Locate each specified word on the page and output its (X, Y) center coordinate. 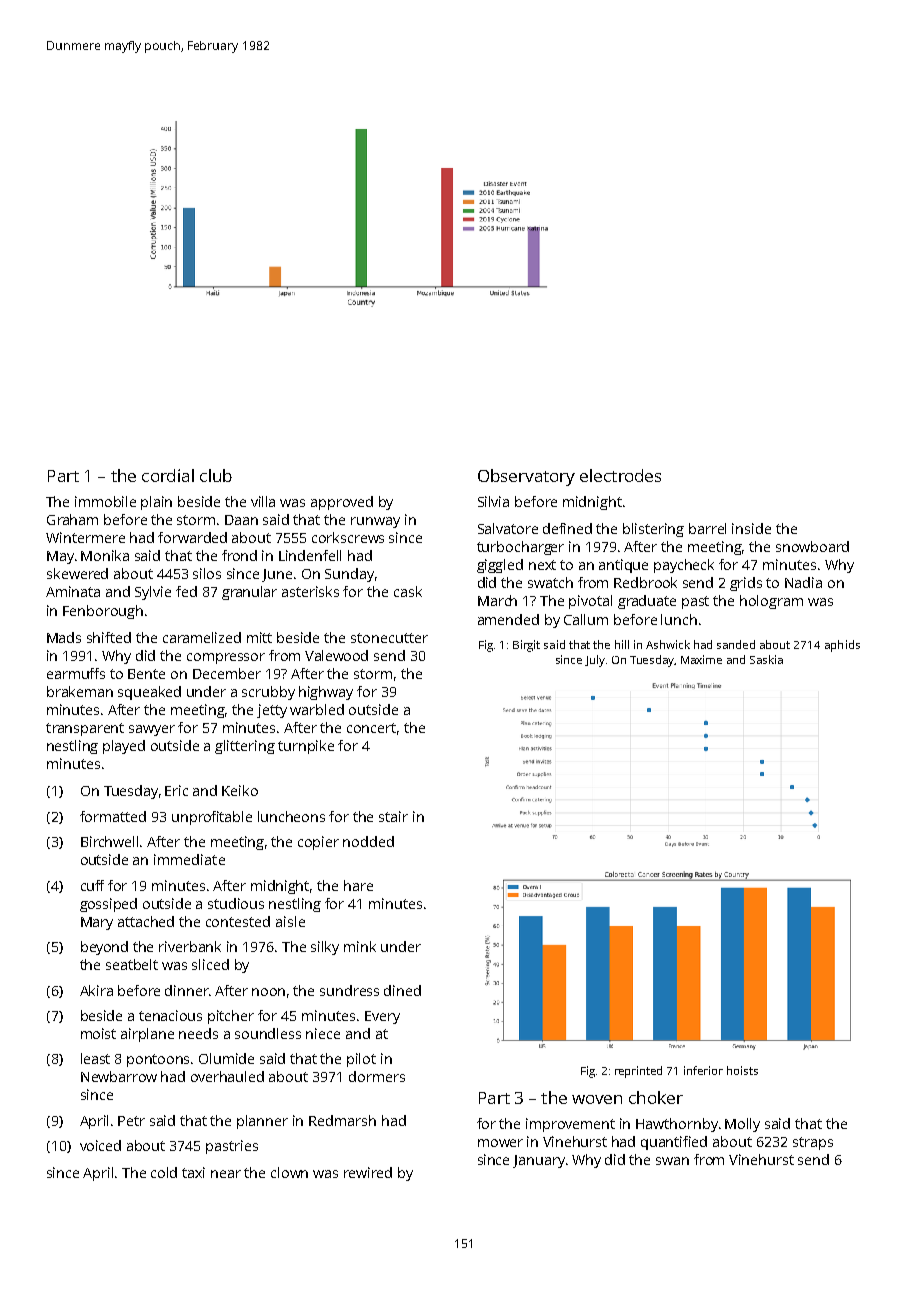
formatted (113, 816)
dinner (187, 990)
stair (393, 816)
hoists (742, 1070)
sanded (736, 644)
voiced (100, 1145)
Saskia (766, 659)
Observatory (526, 477)
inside (751, 528)
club (216, 475)
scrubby (268, 693)
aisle (290, 921)
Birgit (526, 646)
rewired (368, 1172)
